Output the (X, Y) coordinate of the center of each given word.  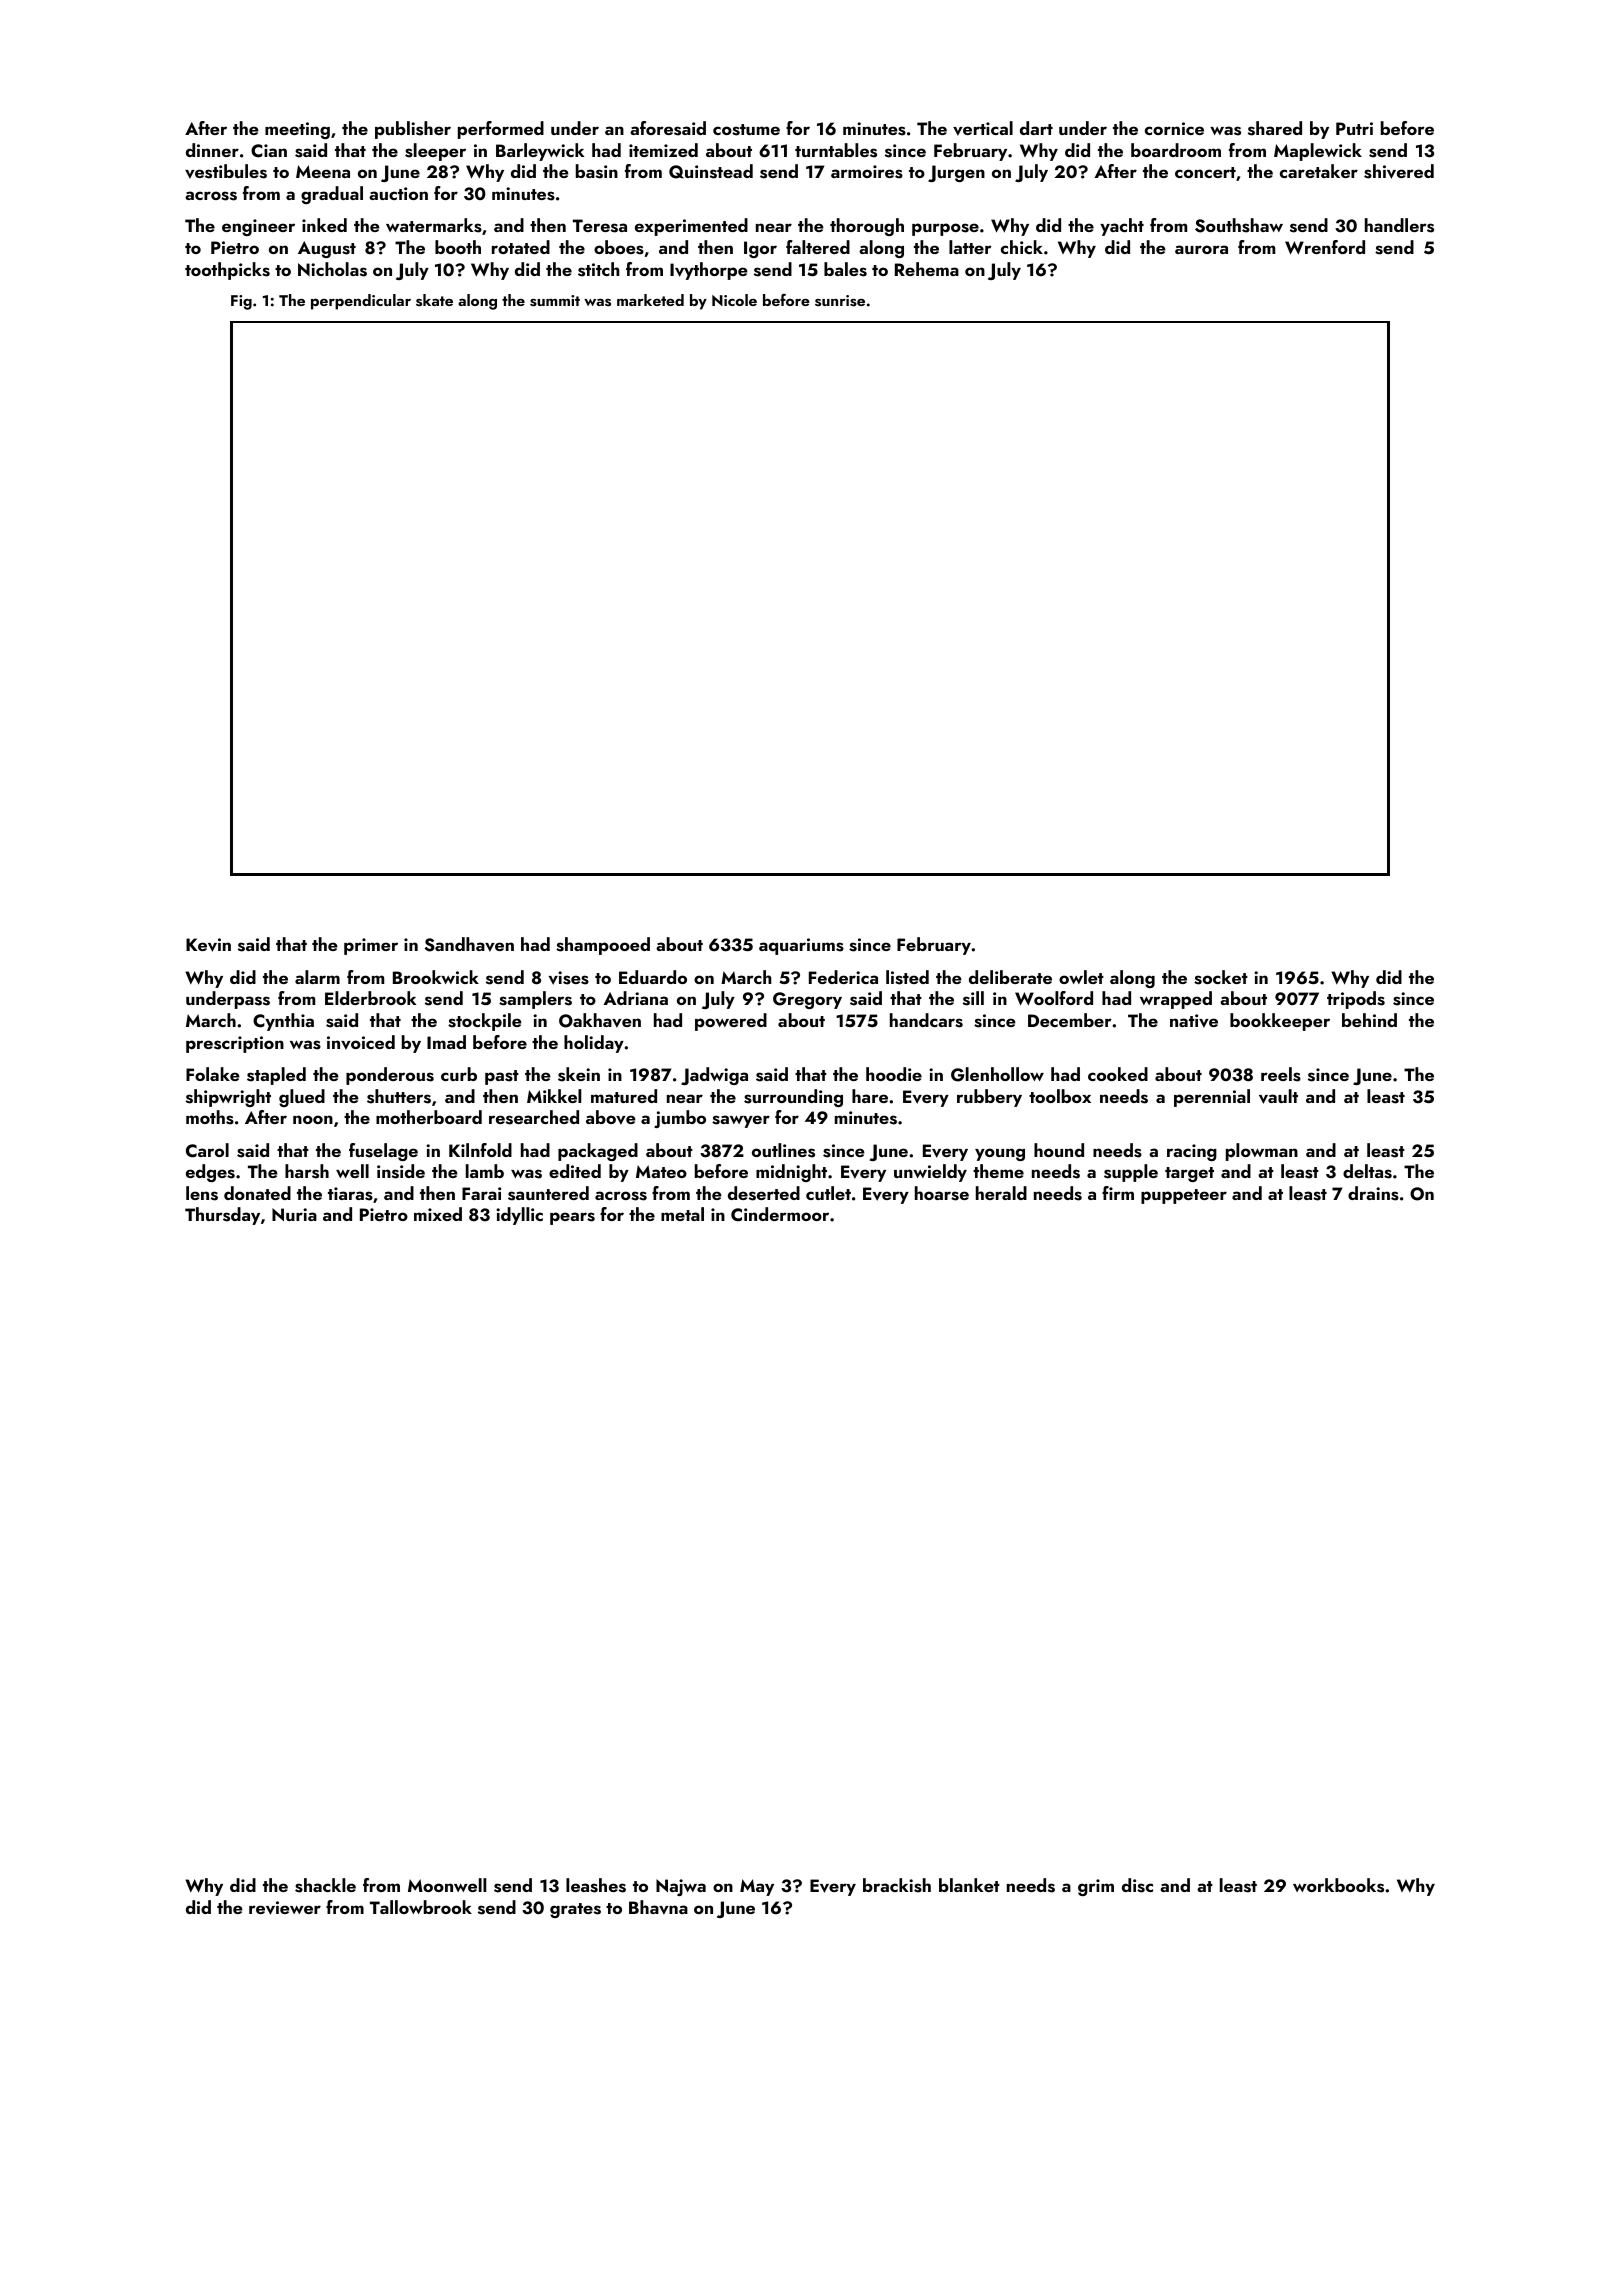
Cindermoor (780, 1214)
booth (458, 247)
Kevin (208, 945)
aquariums (801, 946)
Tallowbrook (421, 1907)
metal (682, 1214)
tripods (1356, 1000)
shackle (325, 1885)
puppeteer (1184, 1196)
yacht (1122, 227)
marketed (650, 300)
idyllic (519, 1216)
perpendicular (361, 302)
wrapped (1176, 1000)
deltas (1367, 1171)
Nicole (734, 300)
